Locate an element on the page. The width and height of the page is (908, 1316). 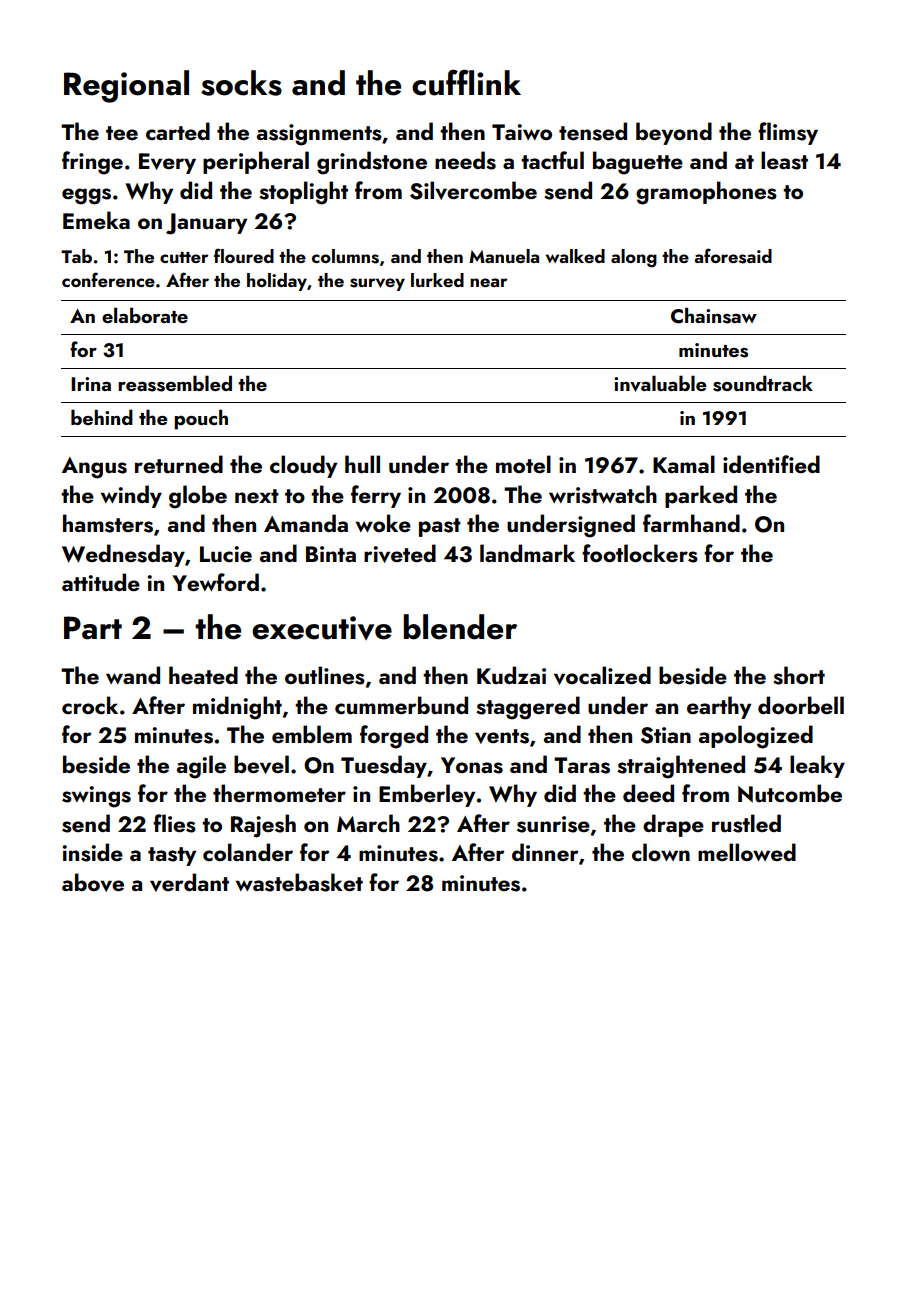
Irina is located at coordinates (91, 384).
